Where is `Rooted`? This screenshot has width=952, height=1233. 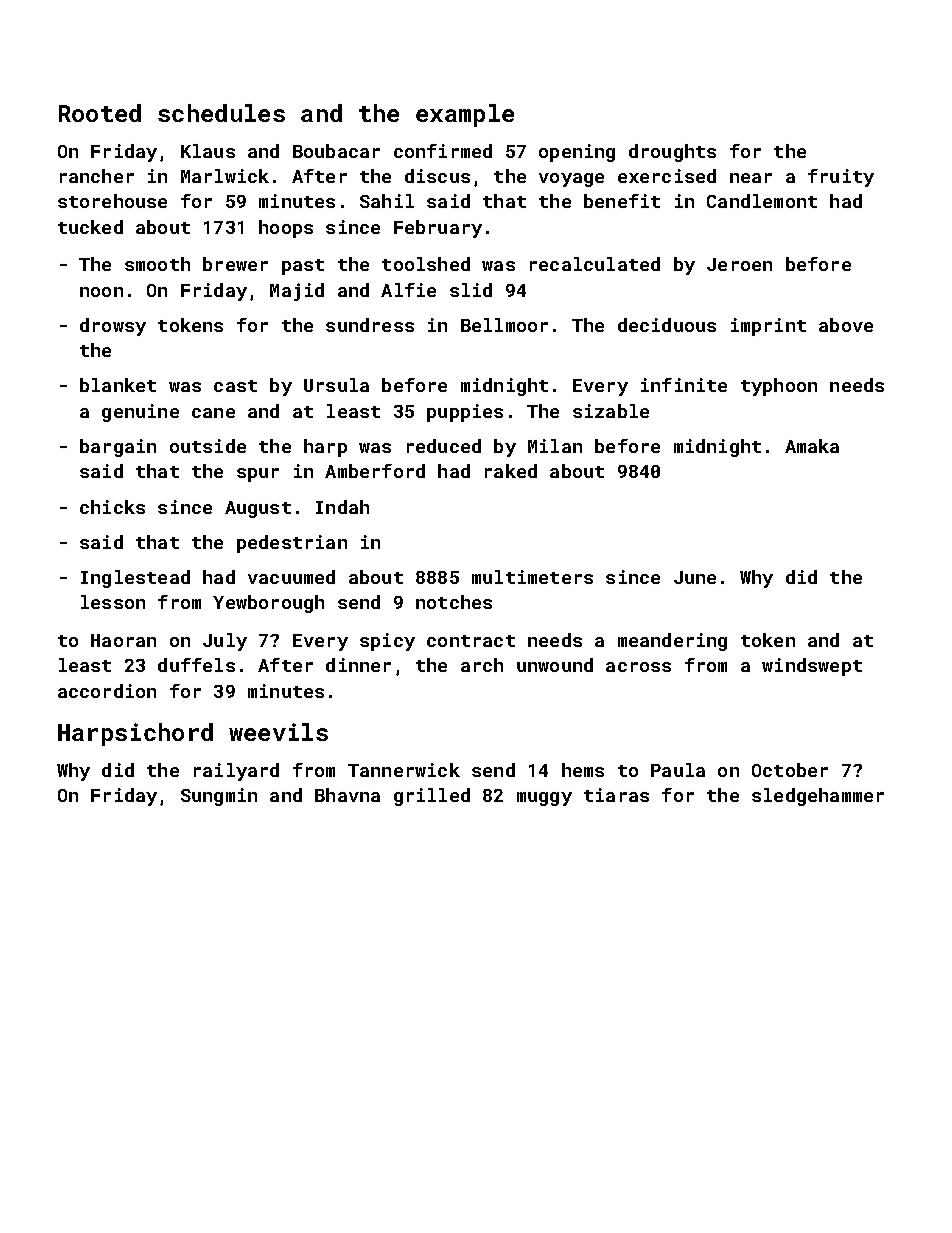
Rooted is located at coordinates (100, 113).
